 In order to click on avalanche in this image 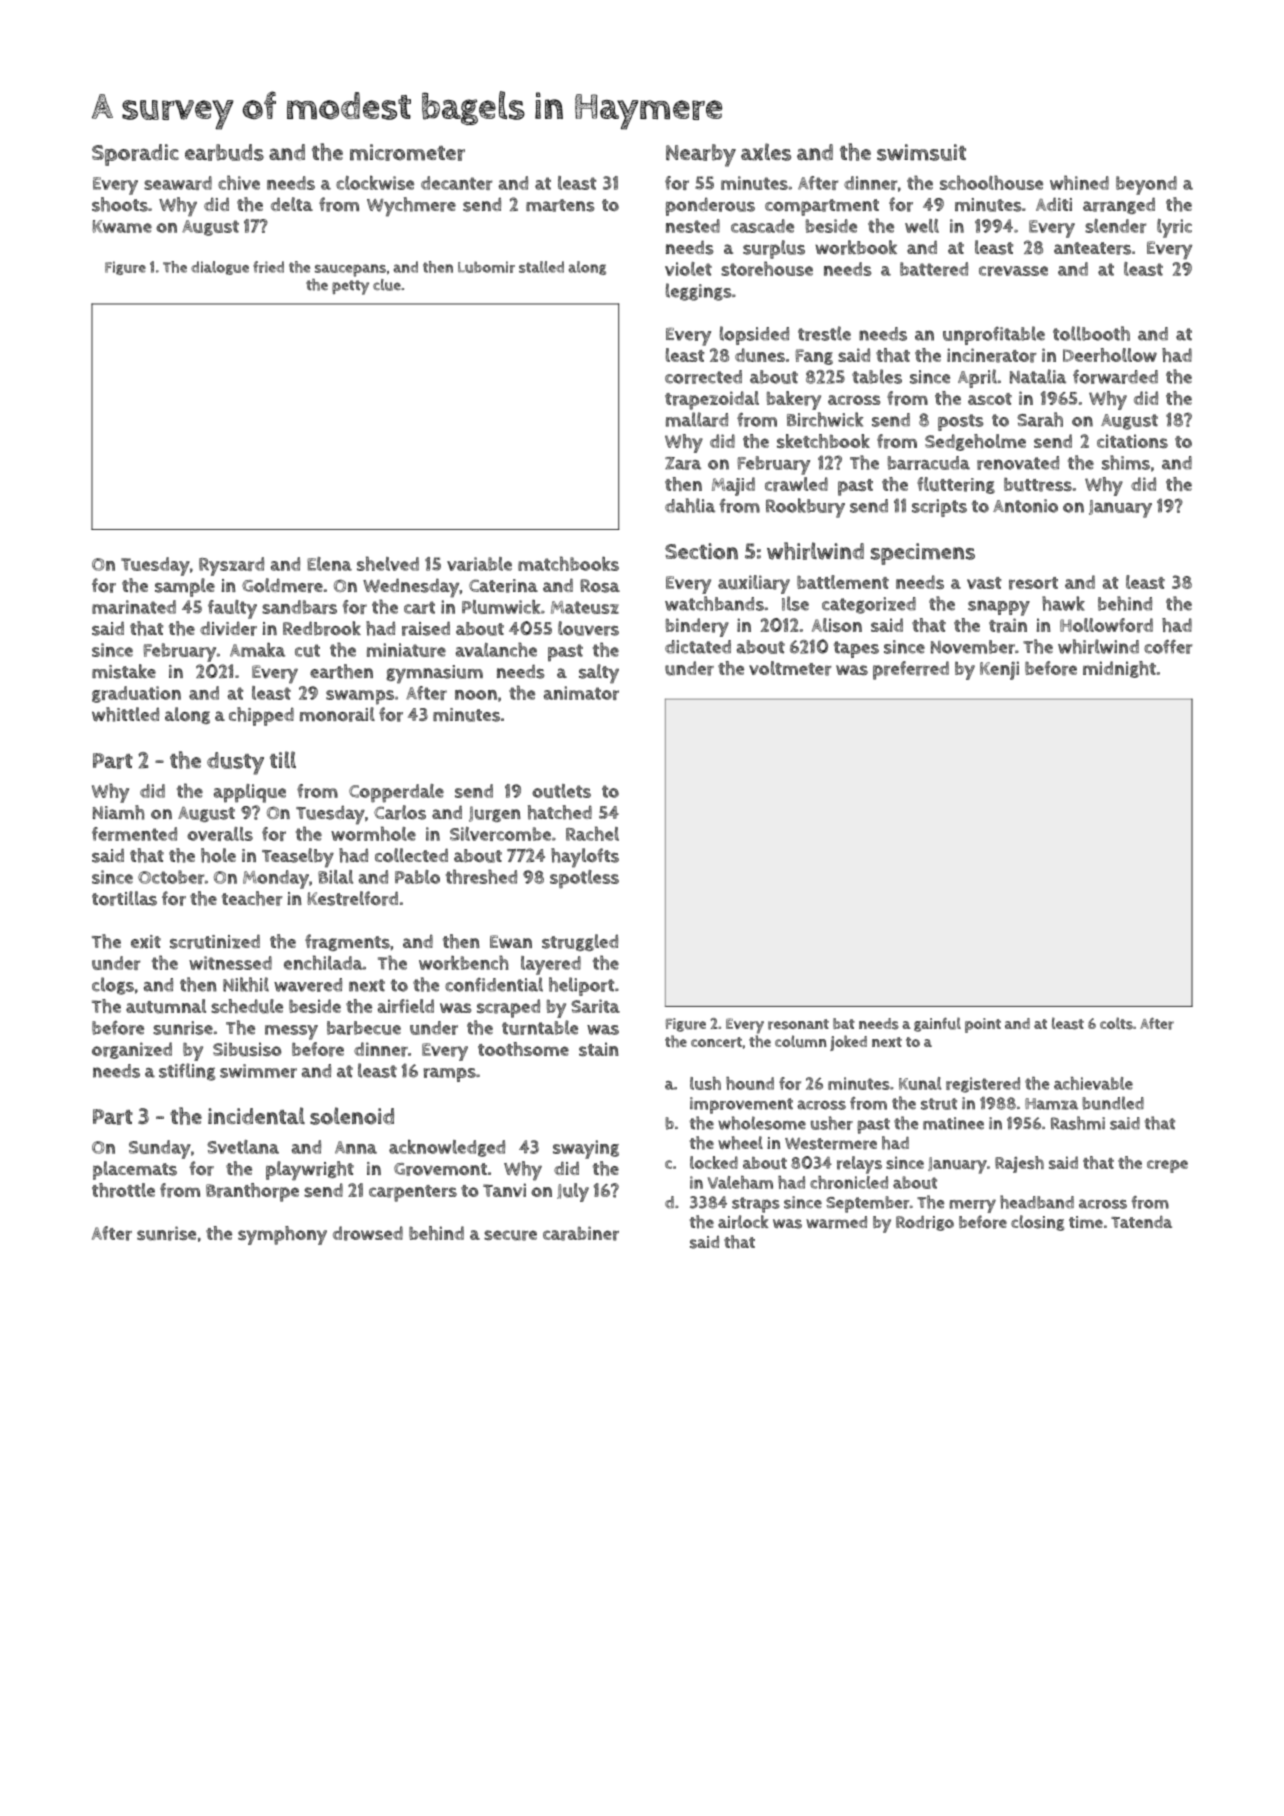, I will do `click(496, 649)`.
